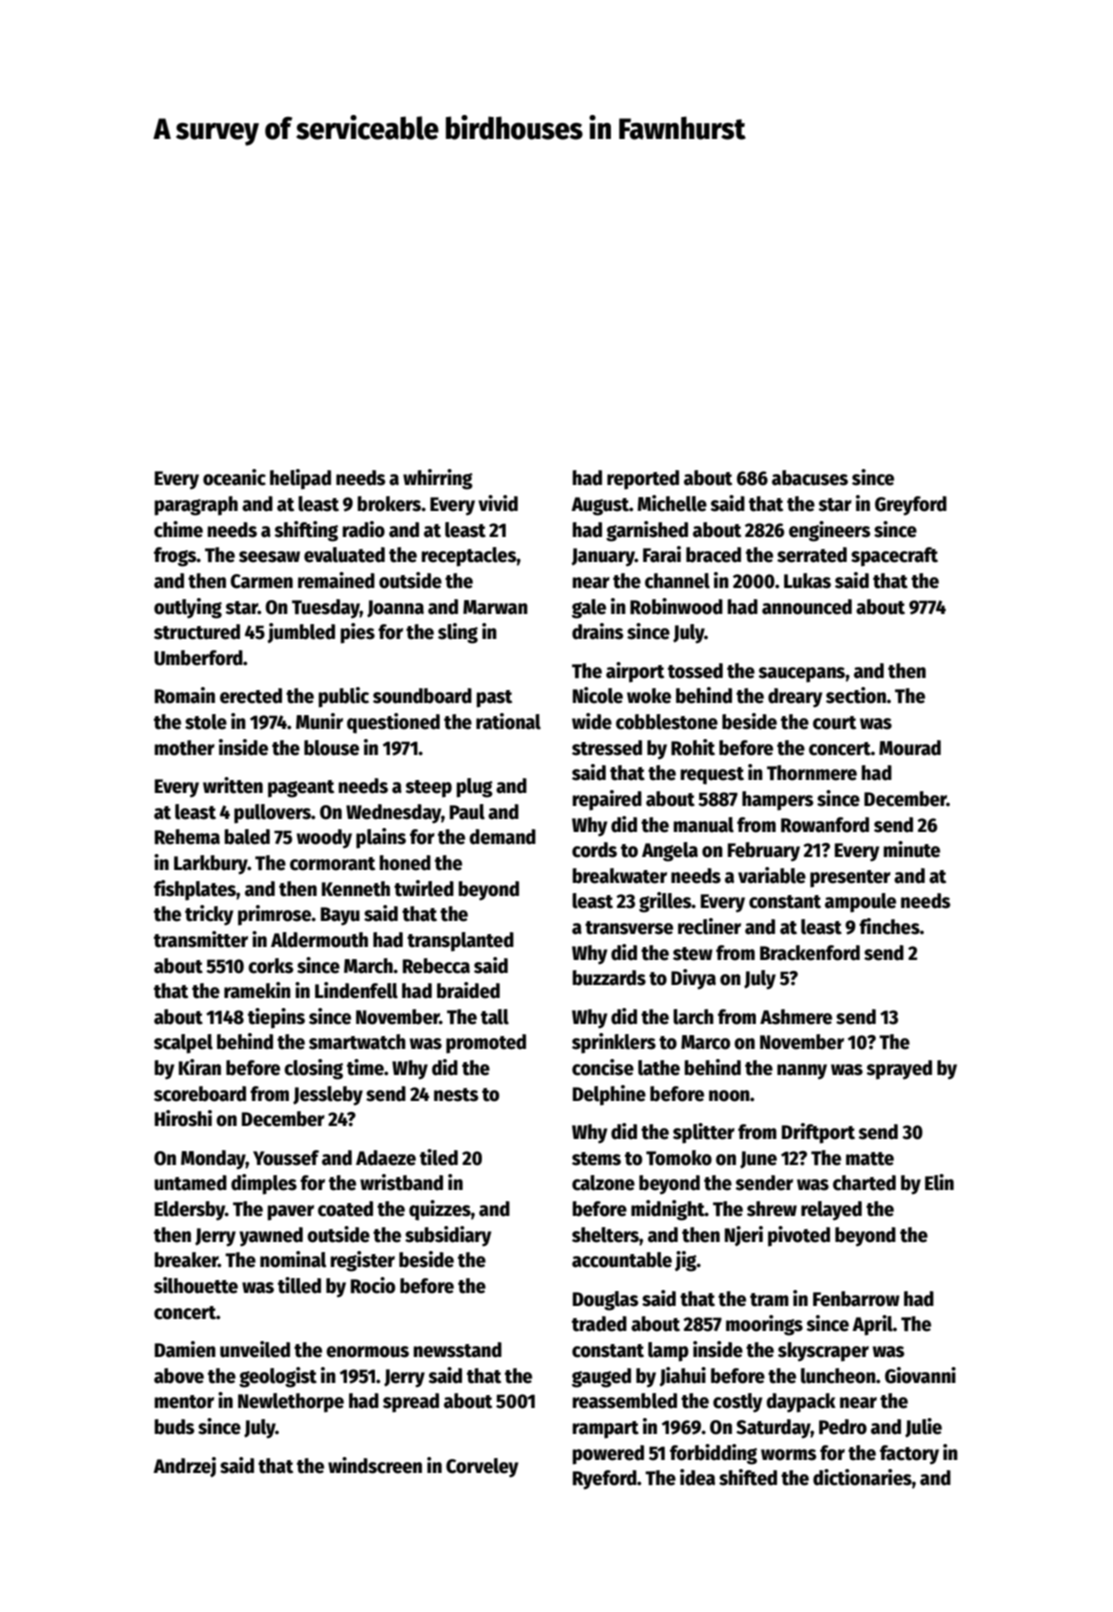 This image has height=1612, width=1113. I want to click on oceanic, so click(234, 477).
